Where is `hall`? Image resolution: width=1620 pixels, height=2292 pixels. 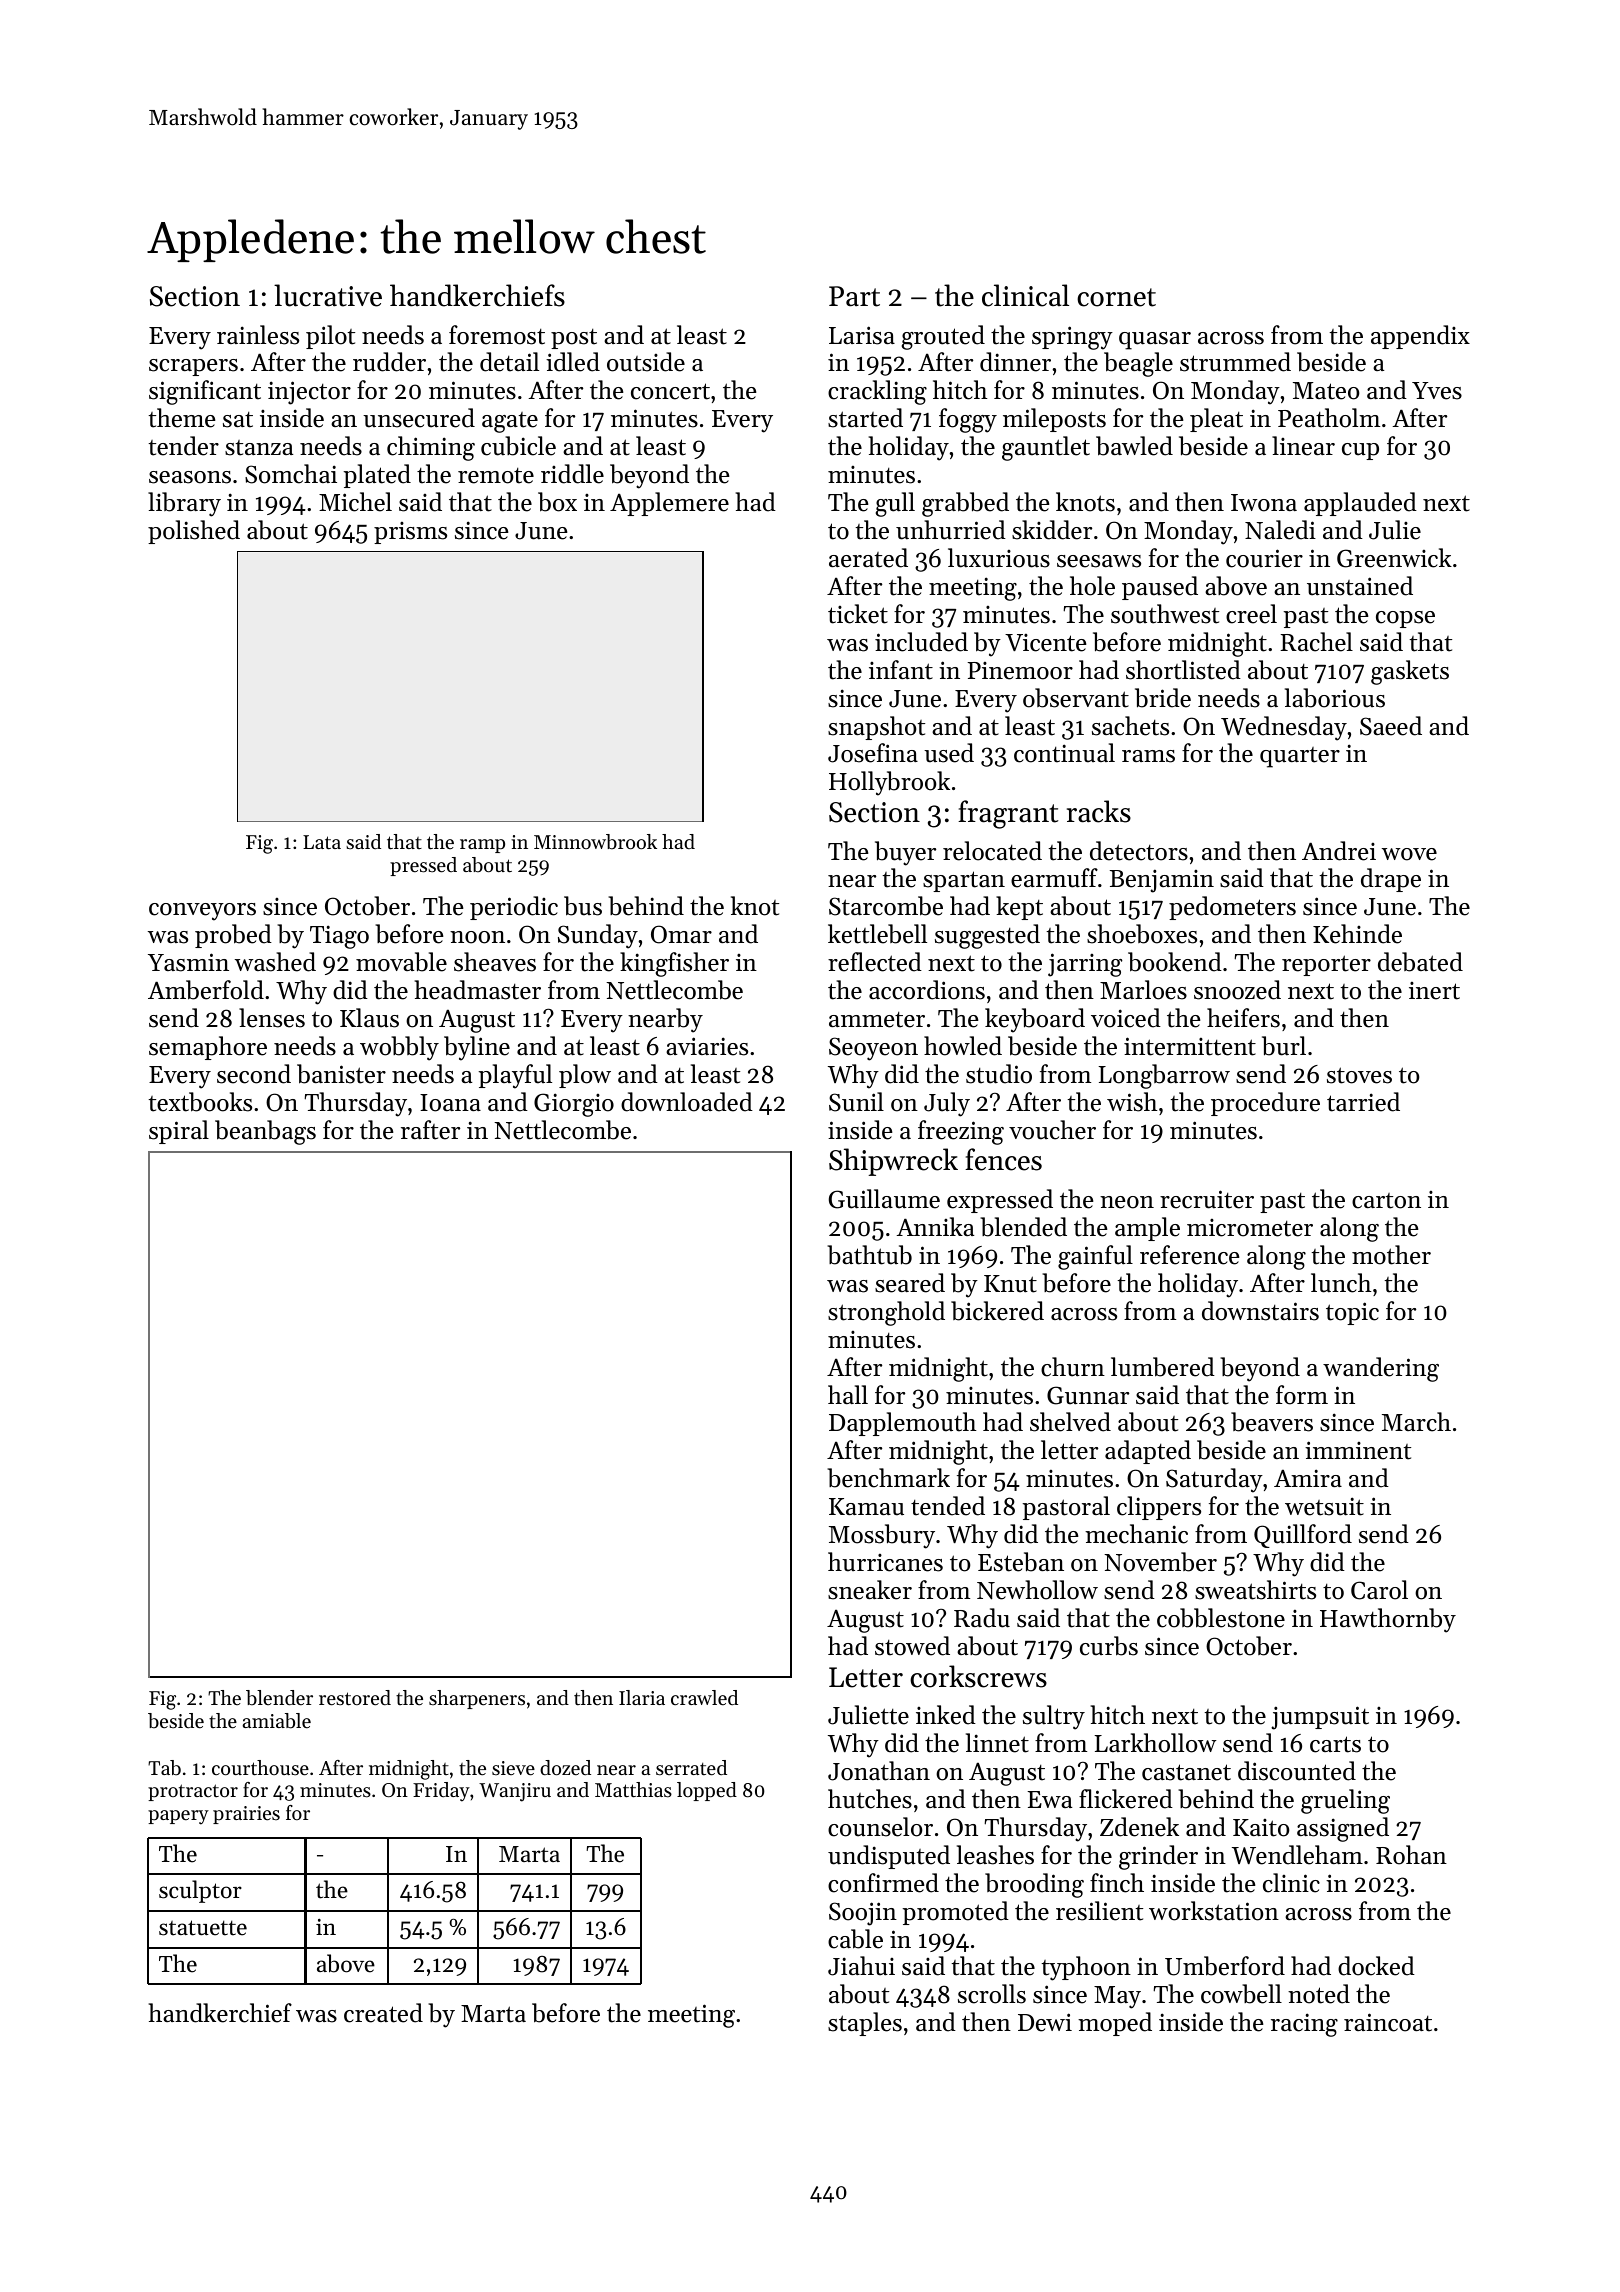 hall is located at coordinates (848, 1394).
